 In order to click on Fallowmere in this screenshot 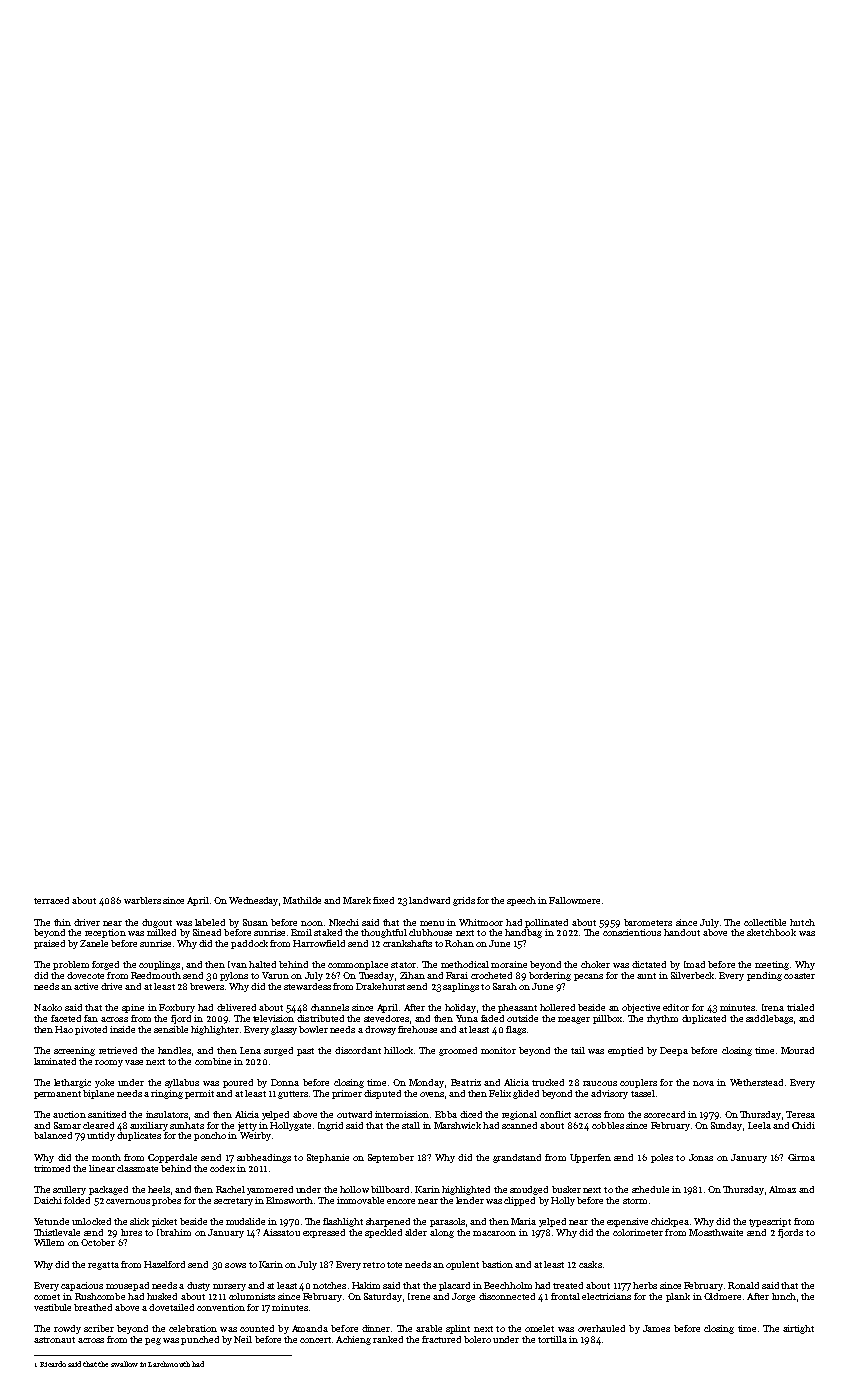, I will do `click(574, 900)`.
